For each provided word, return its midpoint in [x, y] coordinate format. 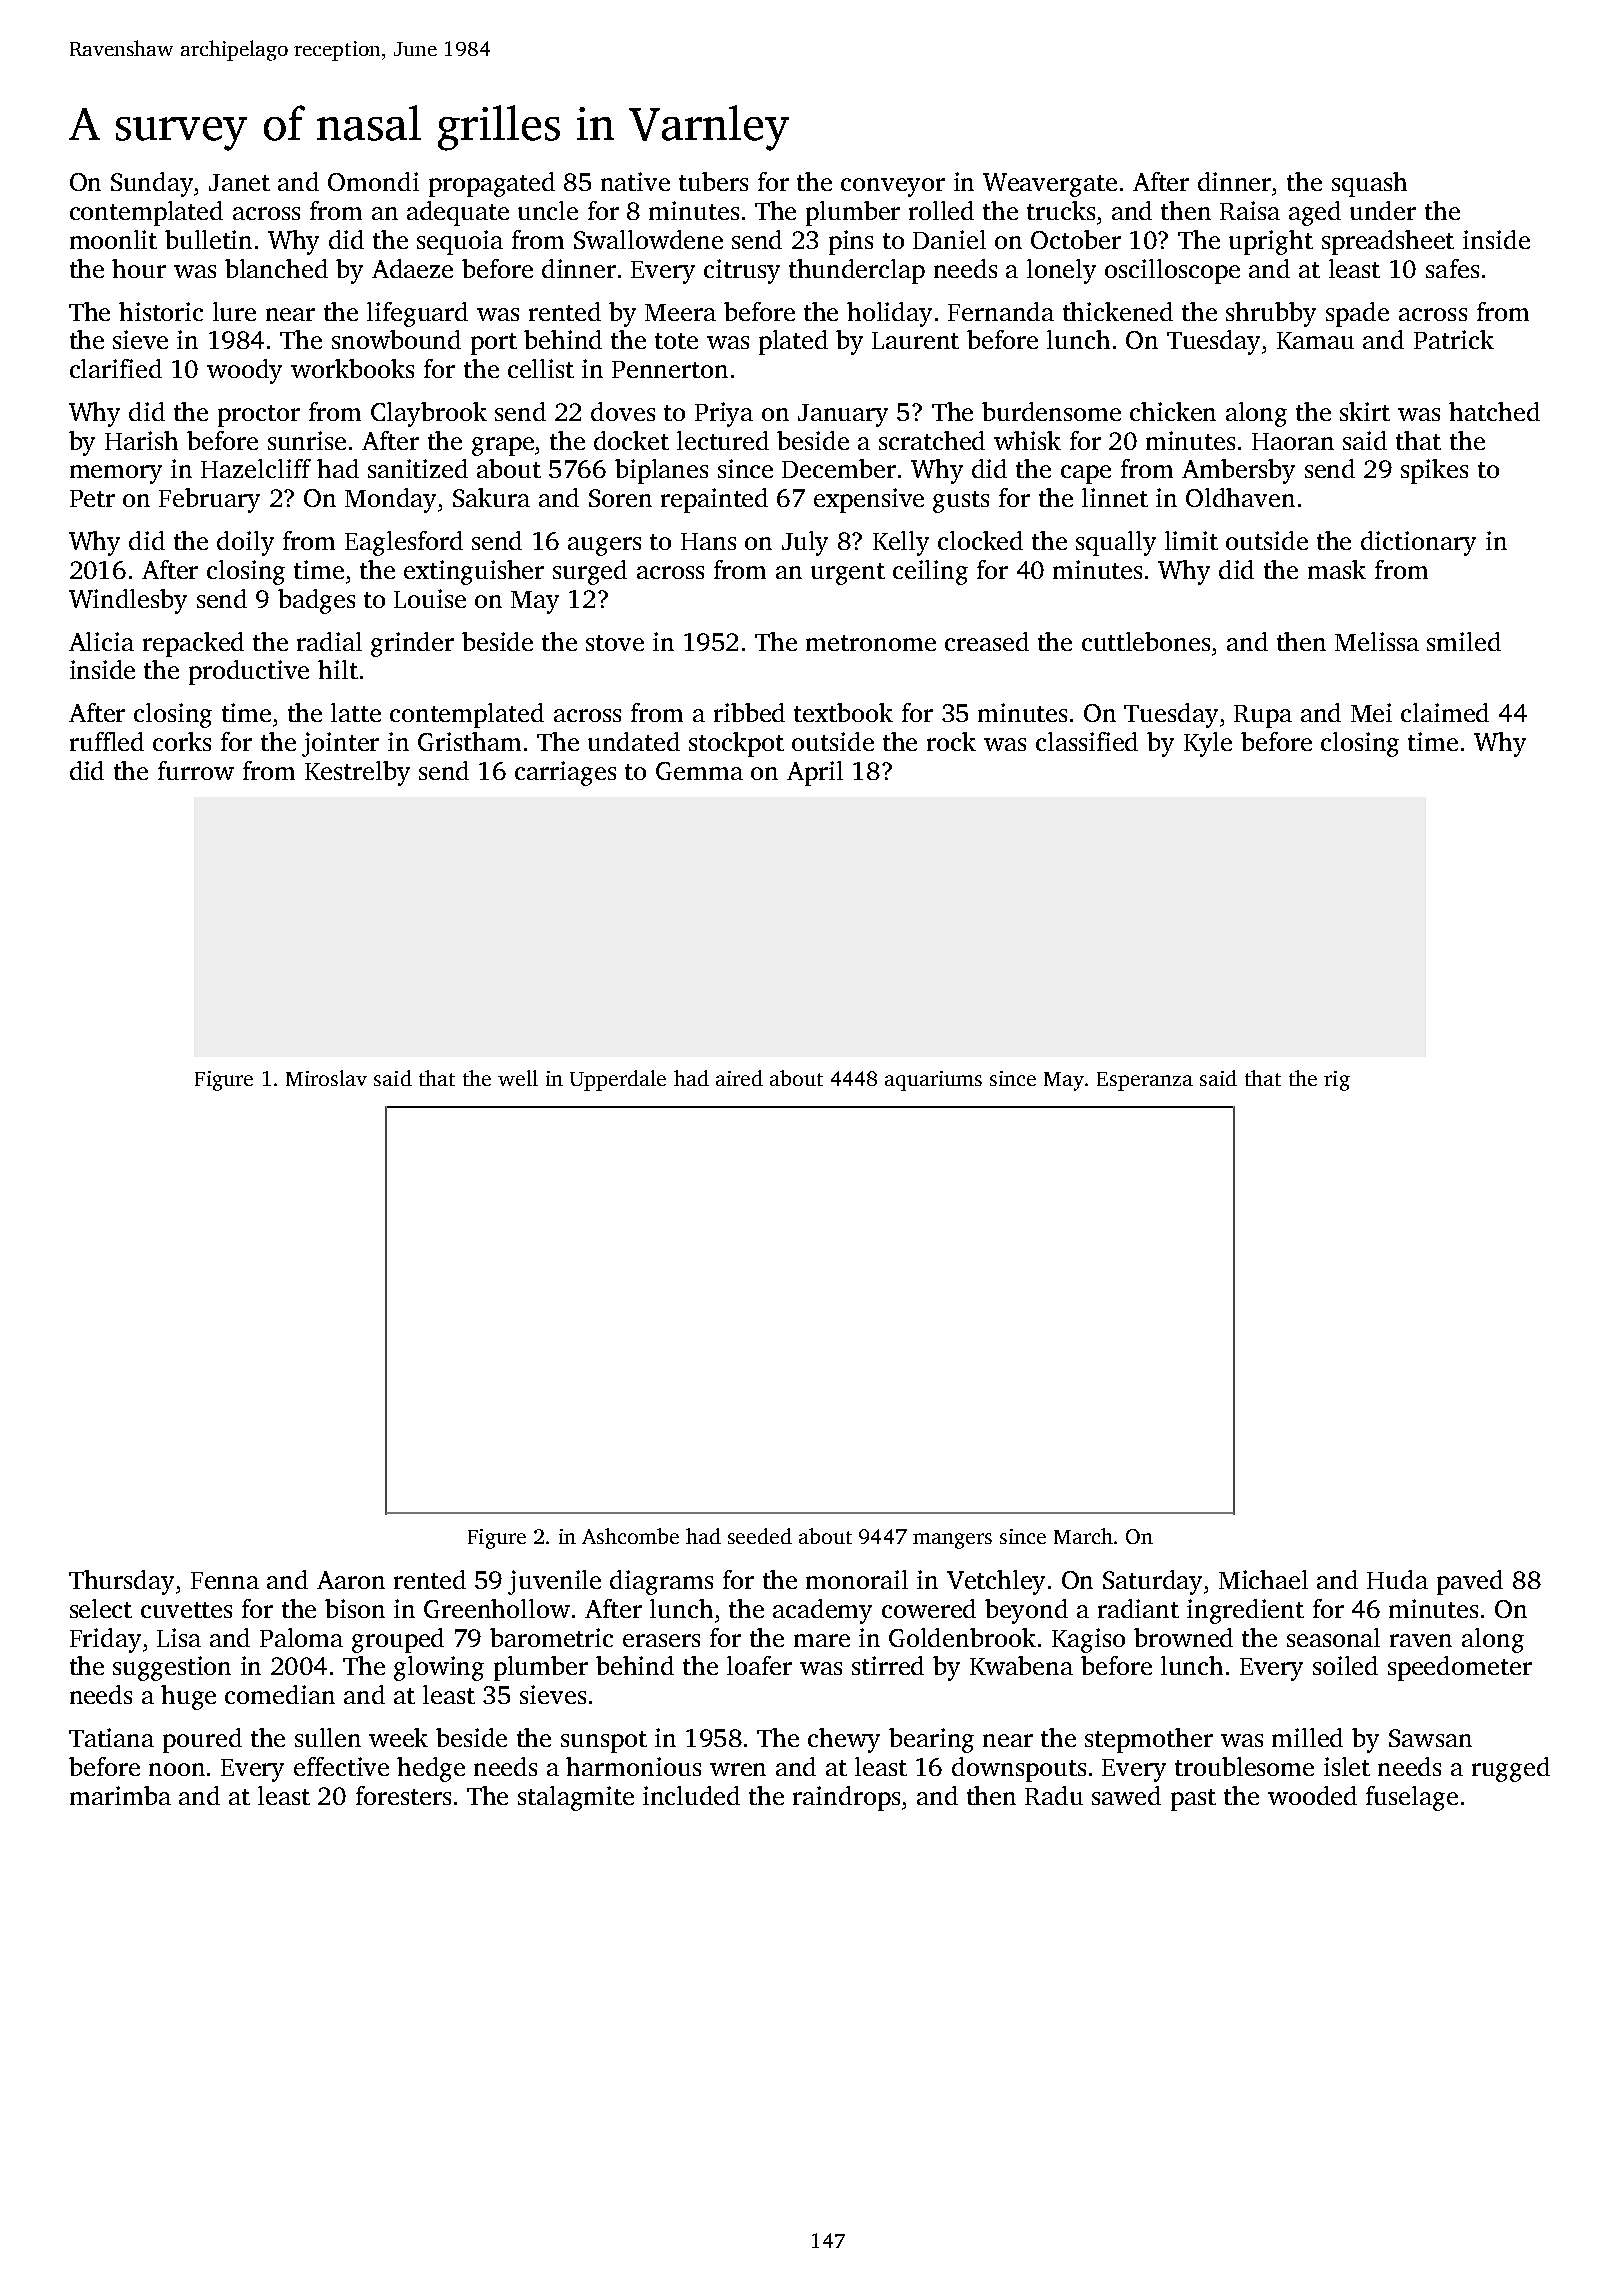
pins [851, 242]
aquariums [933, 1081]
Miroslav [326, 1078]
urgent [848, 574]
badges [316, 601]
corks [182, 741]
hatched [1494, 411]
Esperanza [1145, 1081]
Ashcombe [630, 1536]
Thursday [121, 1582]
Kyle [1208, 744]
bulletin [208, 239]
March [1083, 1536]
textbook [843, 712]
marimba [120, 1795]
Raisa [1250, 210]
